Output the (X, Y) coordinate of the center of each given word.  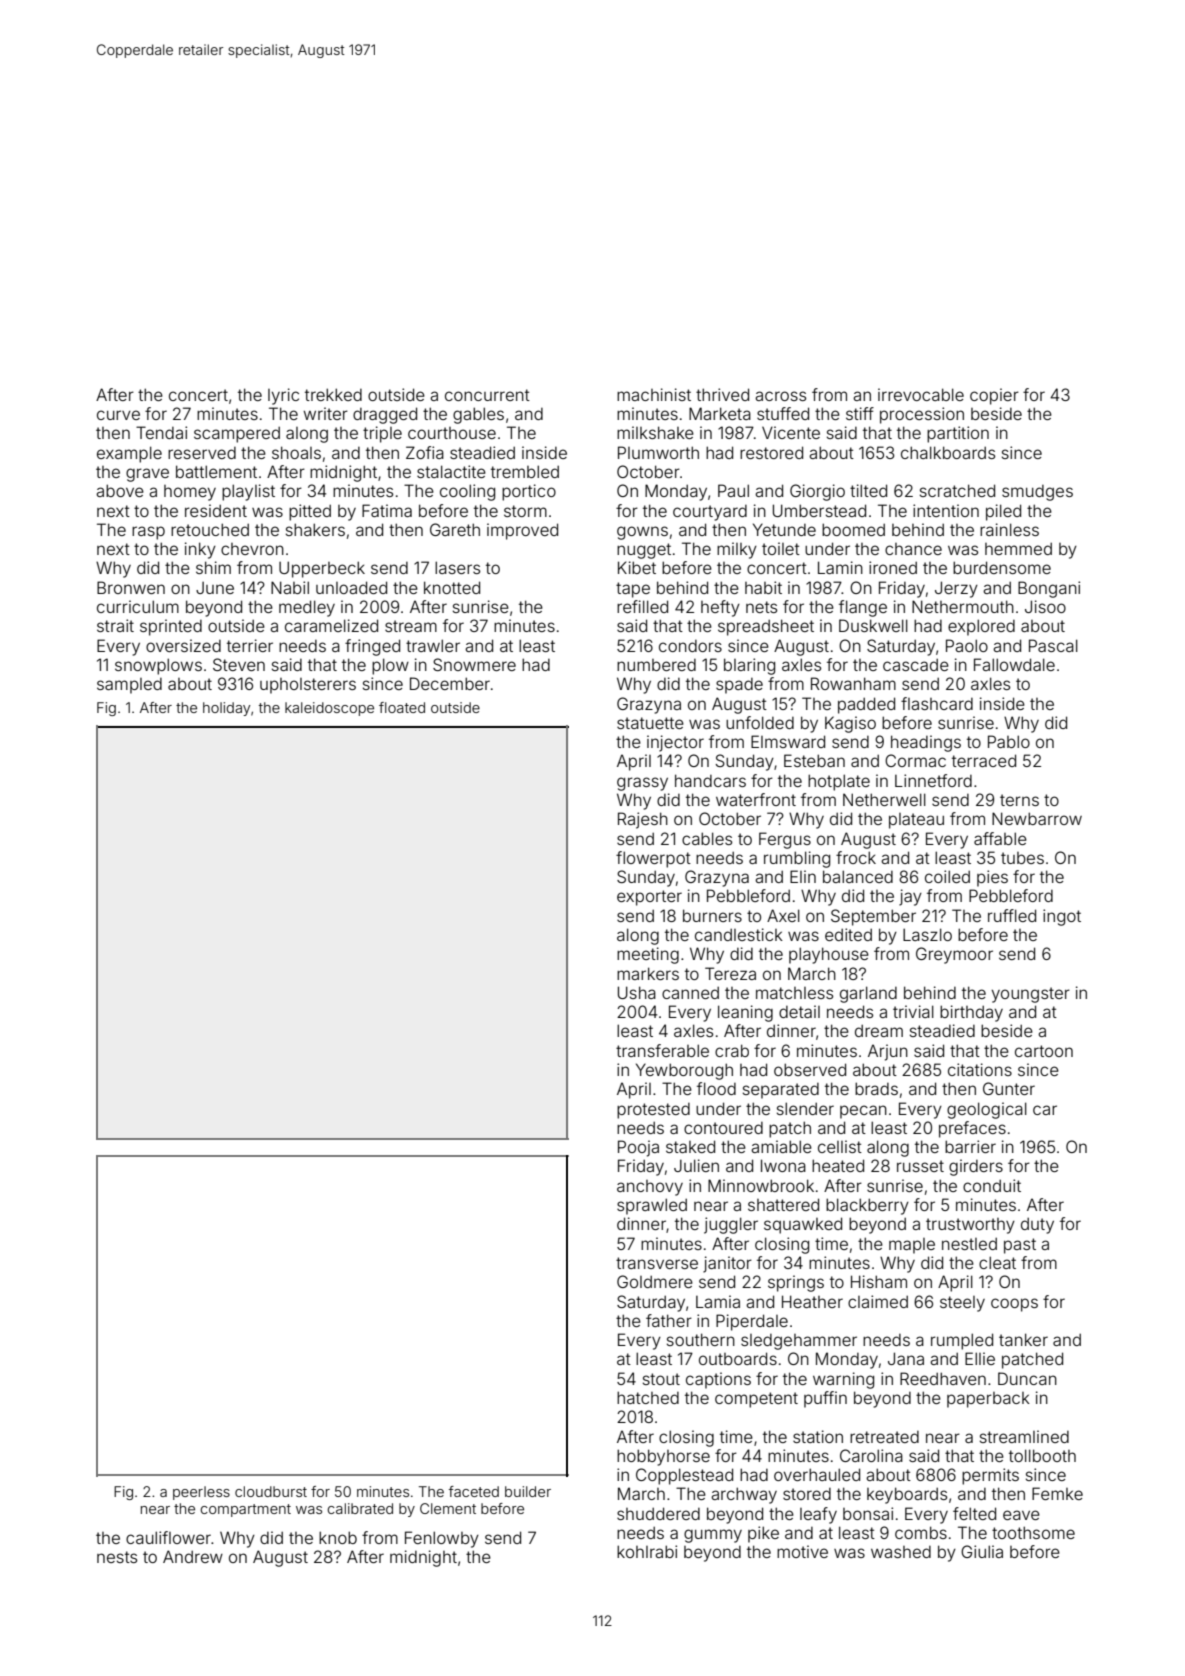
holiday (226, 709)
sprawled (652, 1206)
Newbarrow (1037, 818)
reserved (202, 453)
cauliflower (168, 1537)
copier (994, 396)
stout (661, 1379)
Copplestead (684, 1476)
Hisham (879, 1281)
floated (402, 707)
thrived (722, 394)
